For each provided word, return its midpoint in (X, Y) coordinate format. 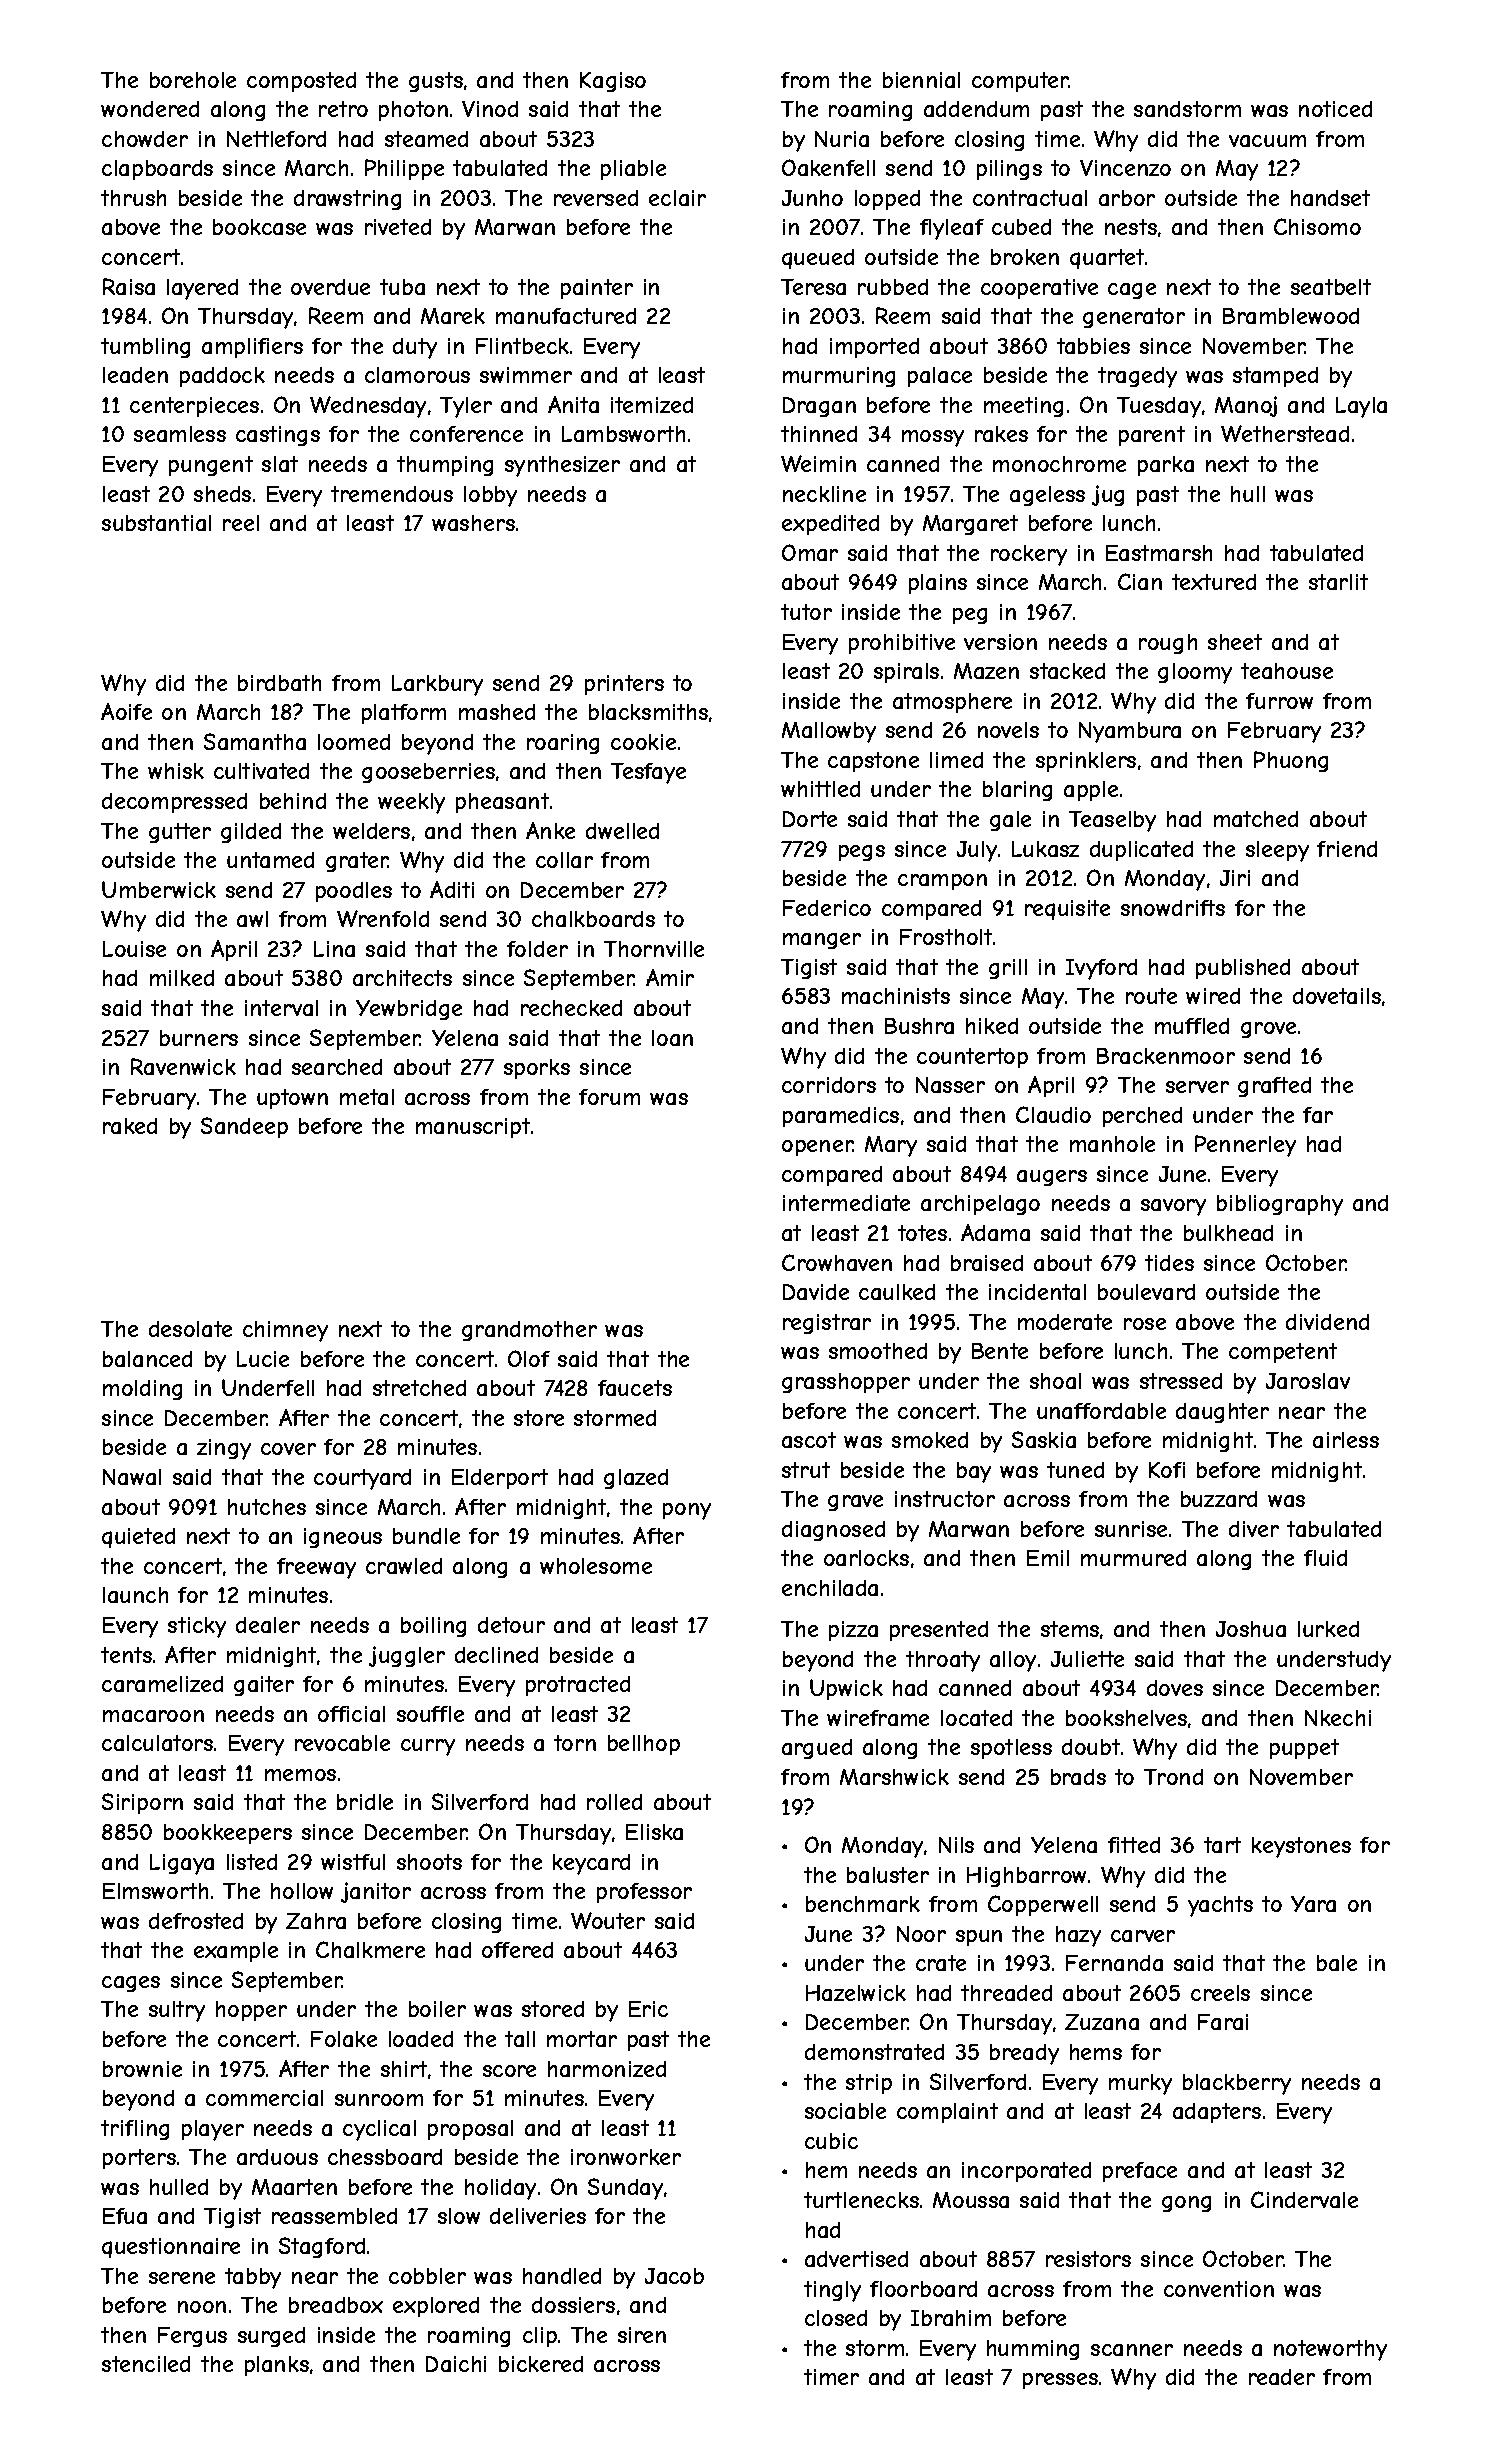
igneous (343, 1538)
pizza (853, 1631)
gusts (436, 82)
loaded (421, 2039)
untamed (270, 860)
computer (1020, 82)
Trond (1173, 1777)
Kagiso (613, 82)
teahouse (1287, 671)
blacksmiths (648, 712)
